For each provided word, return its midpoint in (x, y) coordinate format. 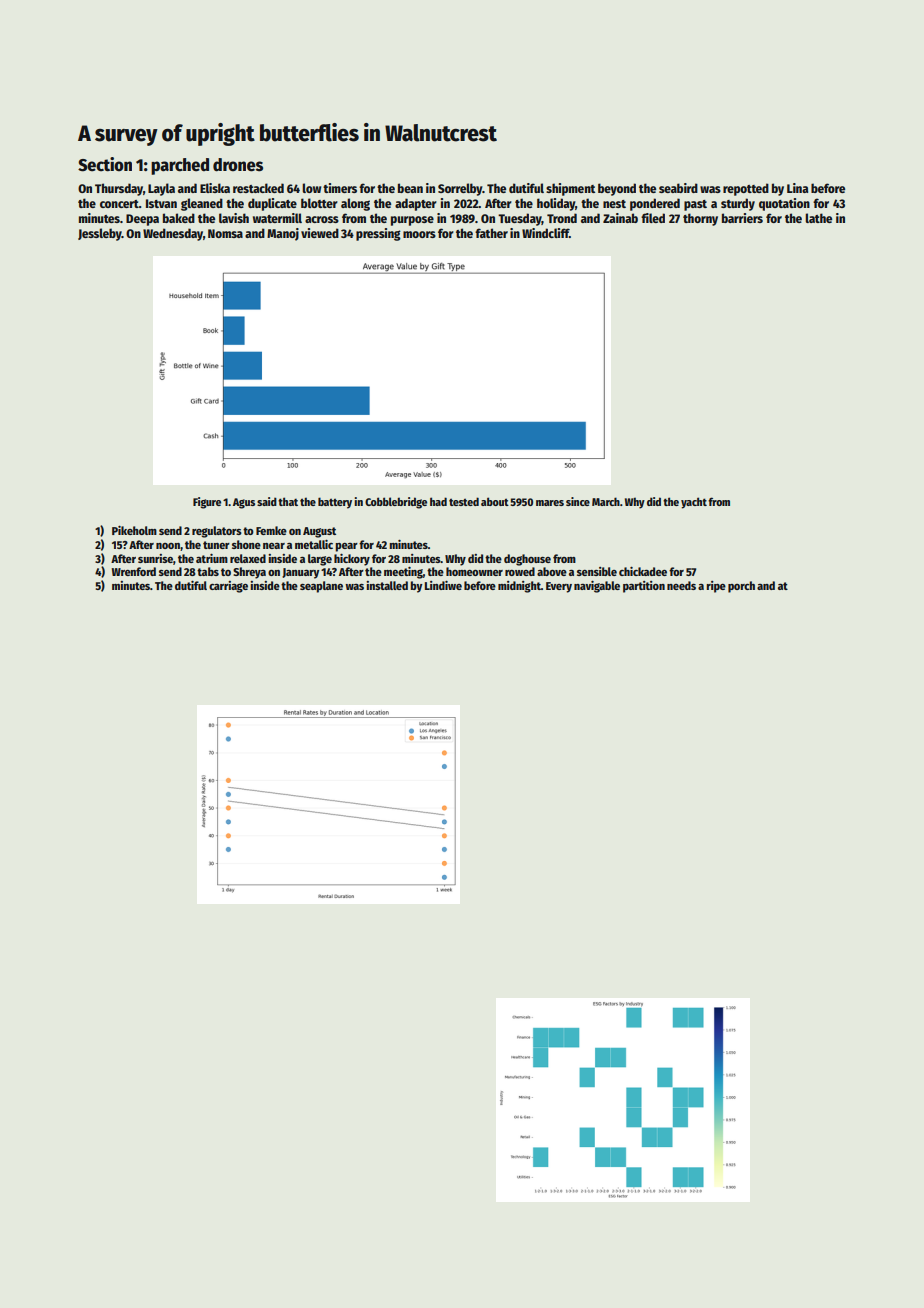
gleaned (202, 204)
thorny (700, 219)
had (438, 501)
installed (387, 585)
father (491, 233)
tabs (208, 571)
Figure (207, 503)
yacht (694, 503)
